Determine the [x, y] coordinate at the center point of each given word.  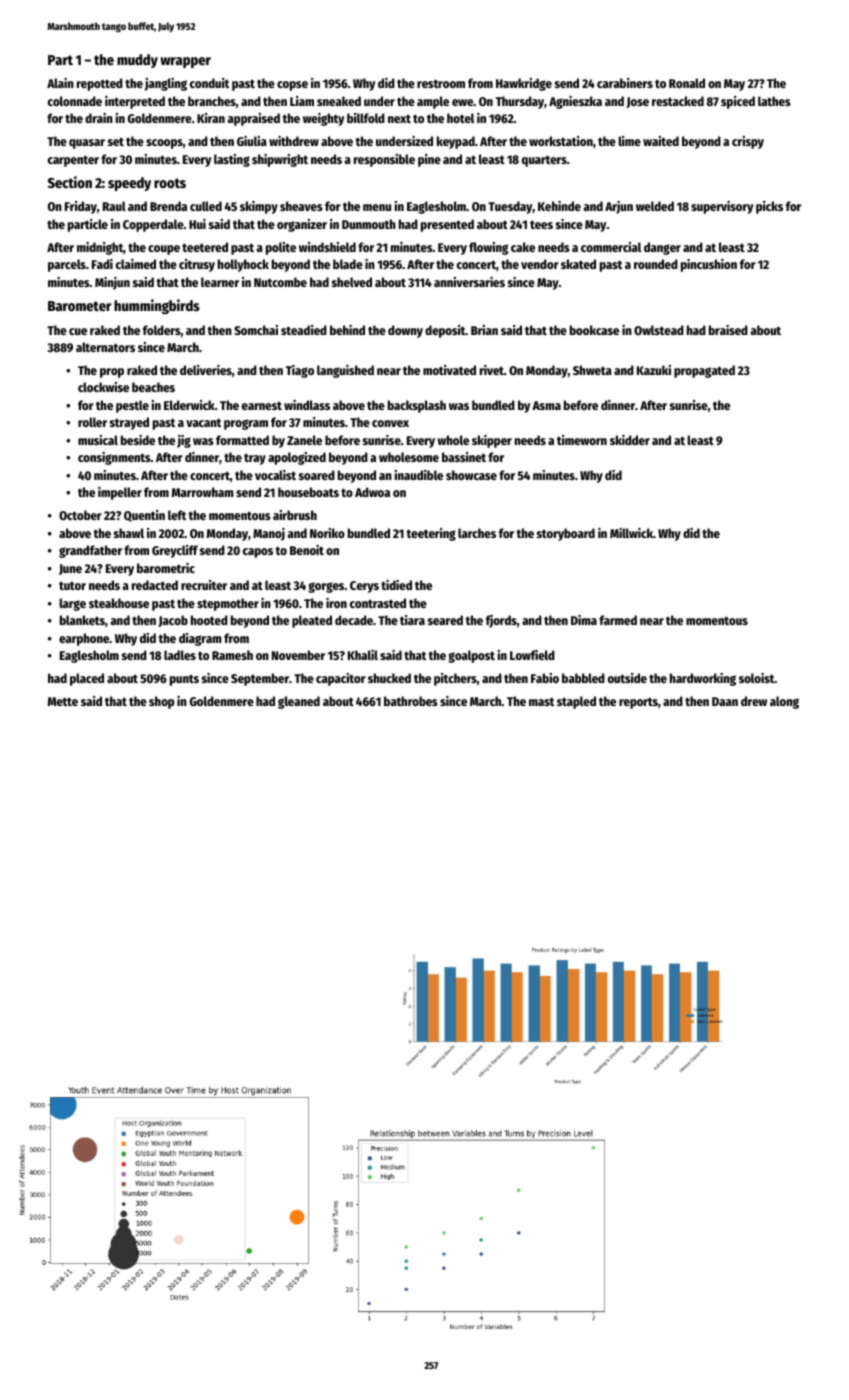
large [72, 604]
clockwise [103, 387]
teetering [431, 534]
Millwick [631, 533]
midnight [100, 248]
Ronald [687, 83]
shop [161, 702]
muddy [137, 61]
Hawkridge [524, 84]
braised [728, 330]
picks [769, 207]
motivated [449, 370]
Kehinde [559, 206]
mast [541, 702]
